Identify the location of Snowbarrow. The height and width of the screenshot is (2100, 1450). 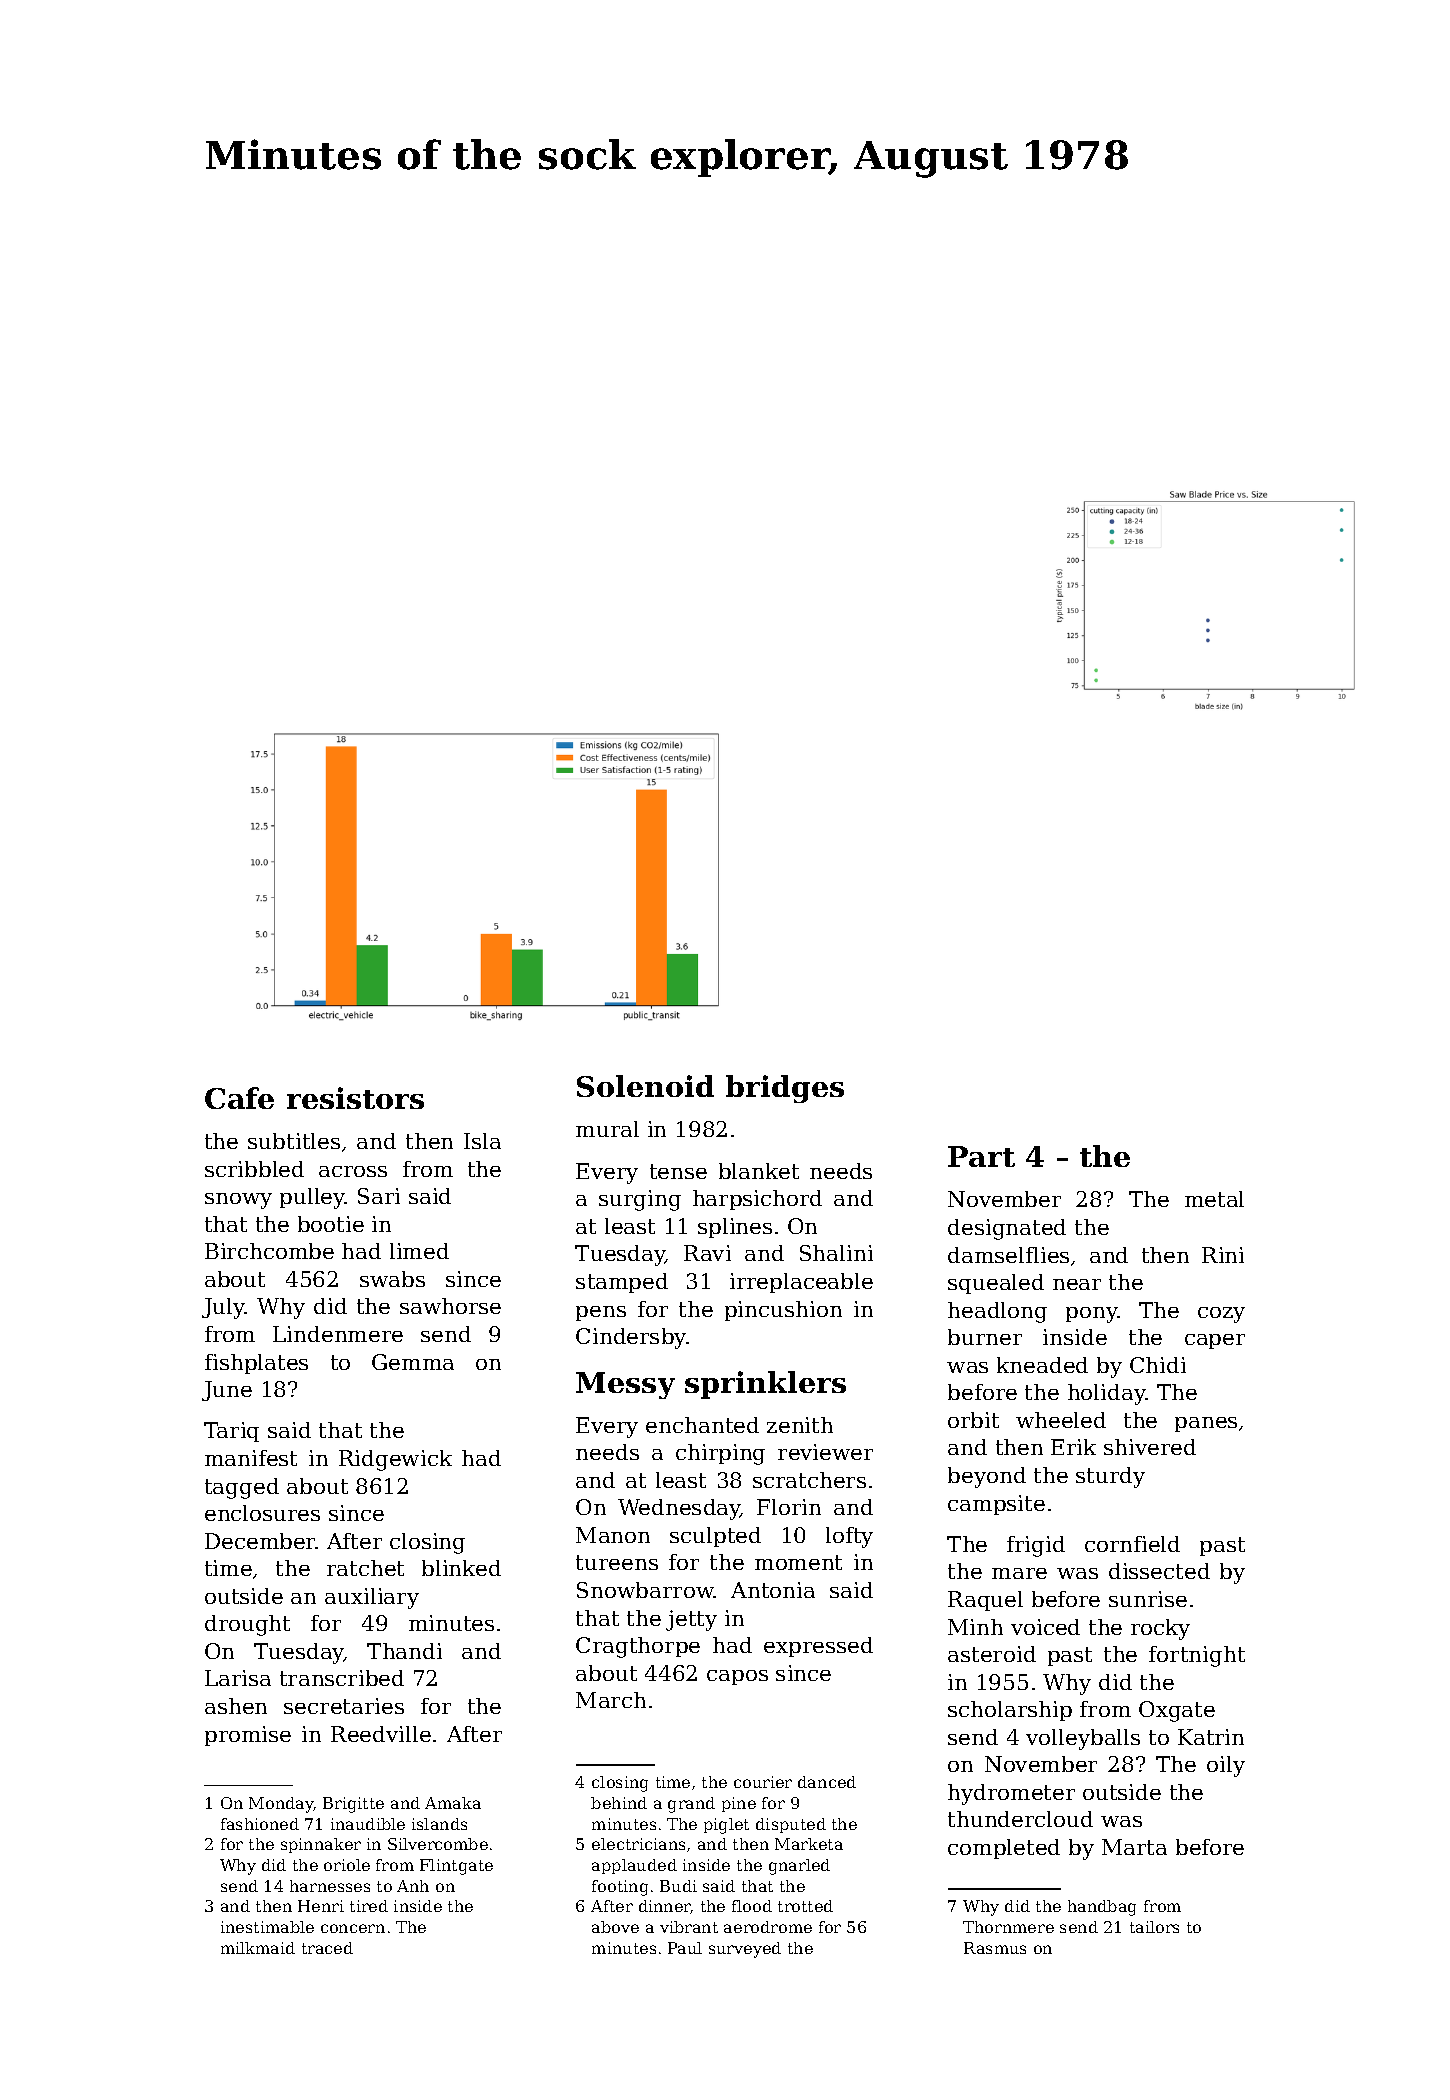
(645, 1590).
